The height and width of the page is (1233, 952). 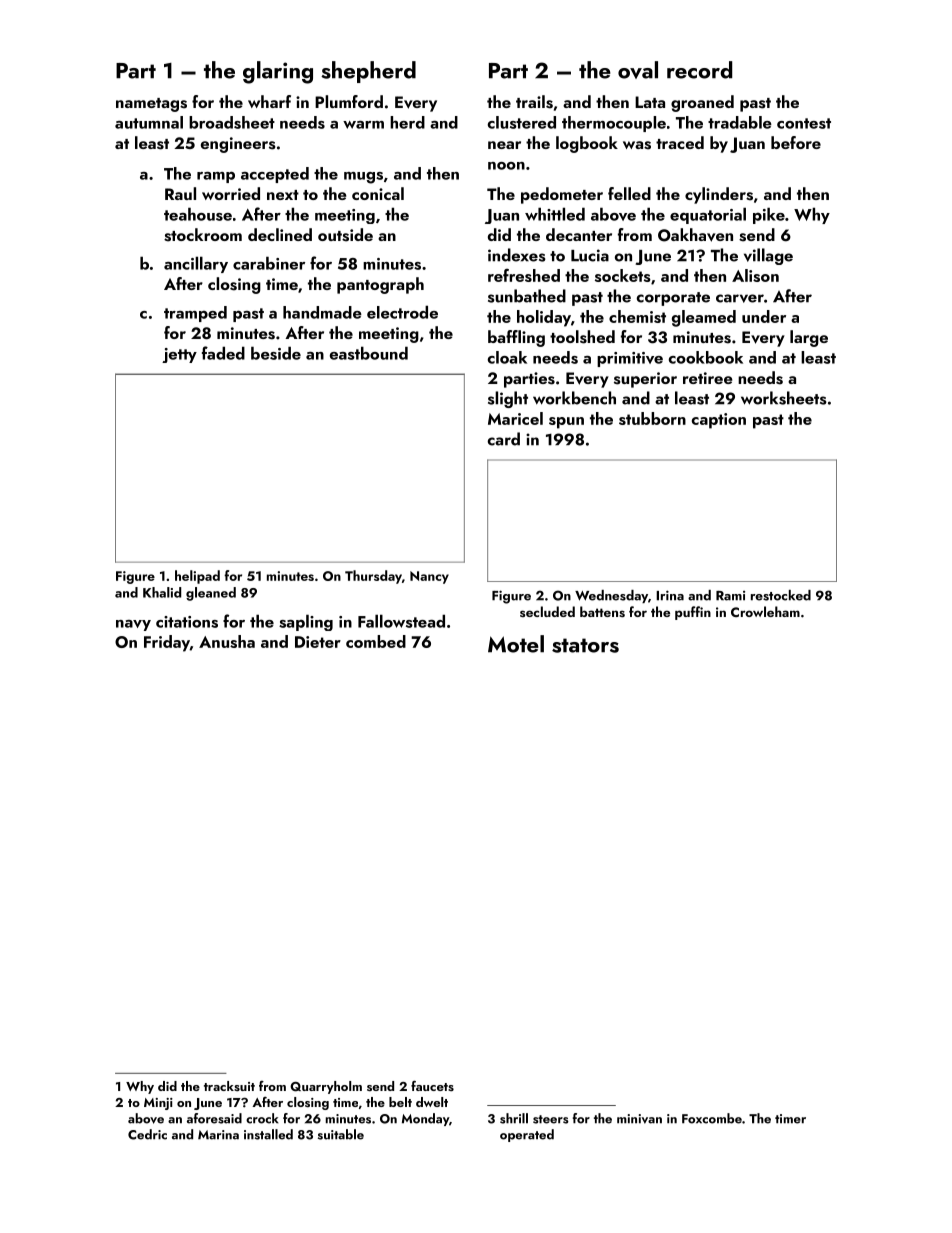 I want to click on Anusha, so click(x=227, y=641).
